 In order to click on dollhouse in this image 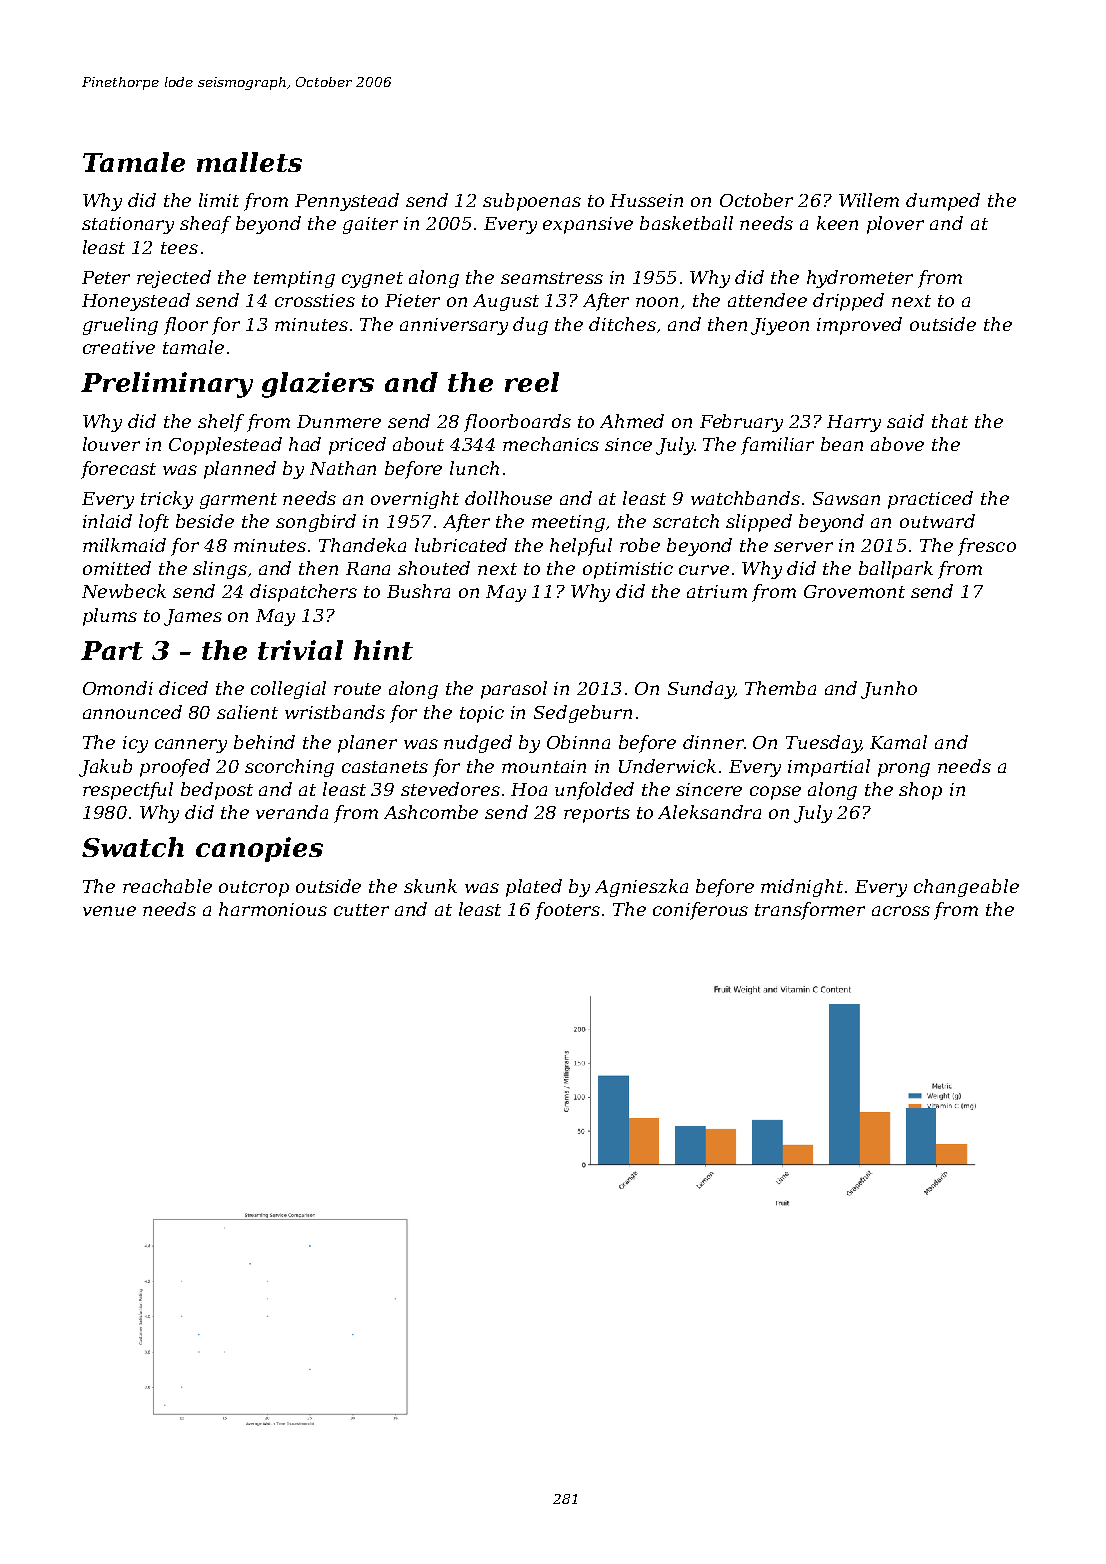, I will do `click(508, 498)`.
